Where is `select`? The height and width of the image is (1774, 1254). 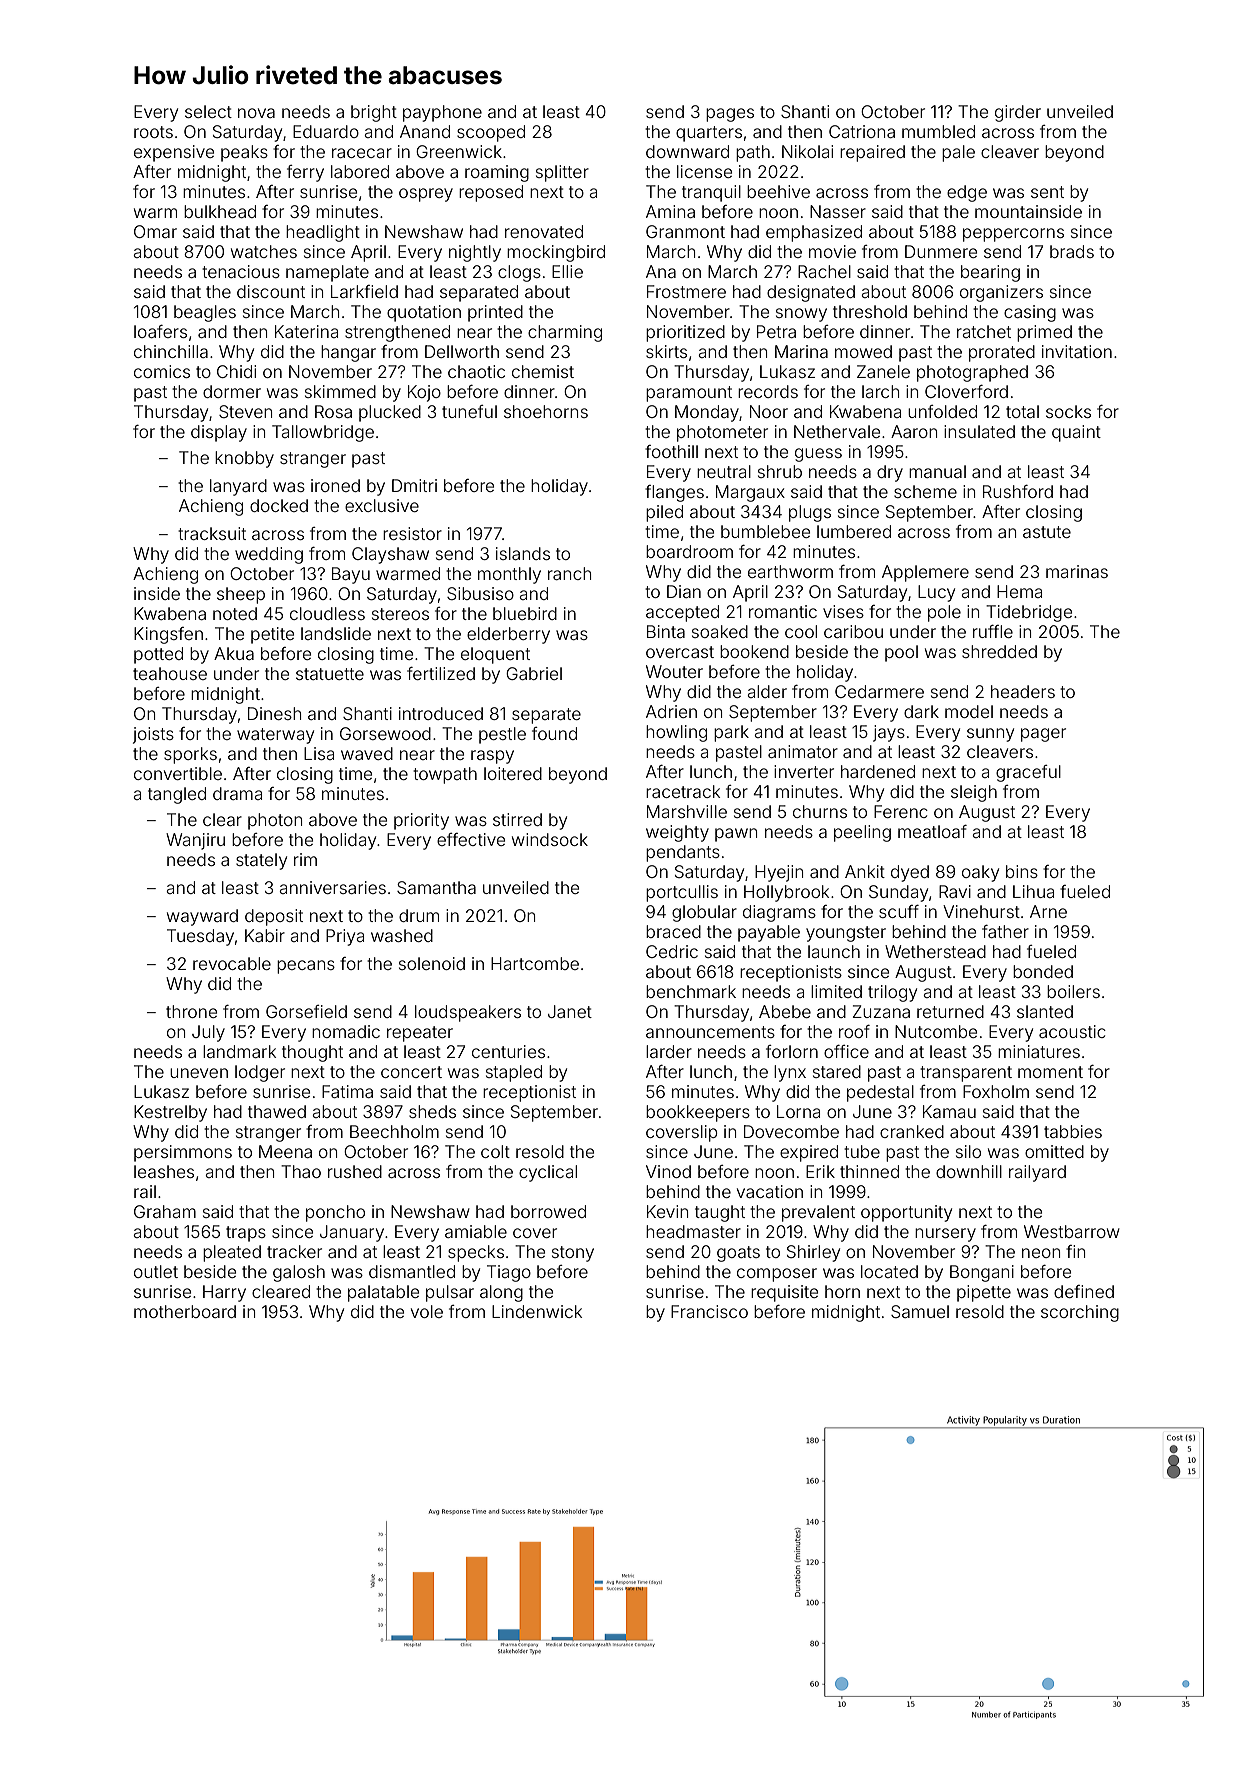 select is located at coordinates (208, 111).
